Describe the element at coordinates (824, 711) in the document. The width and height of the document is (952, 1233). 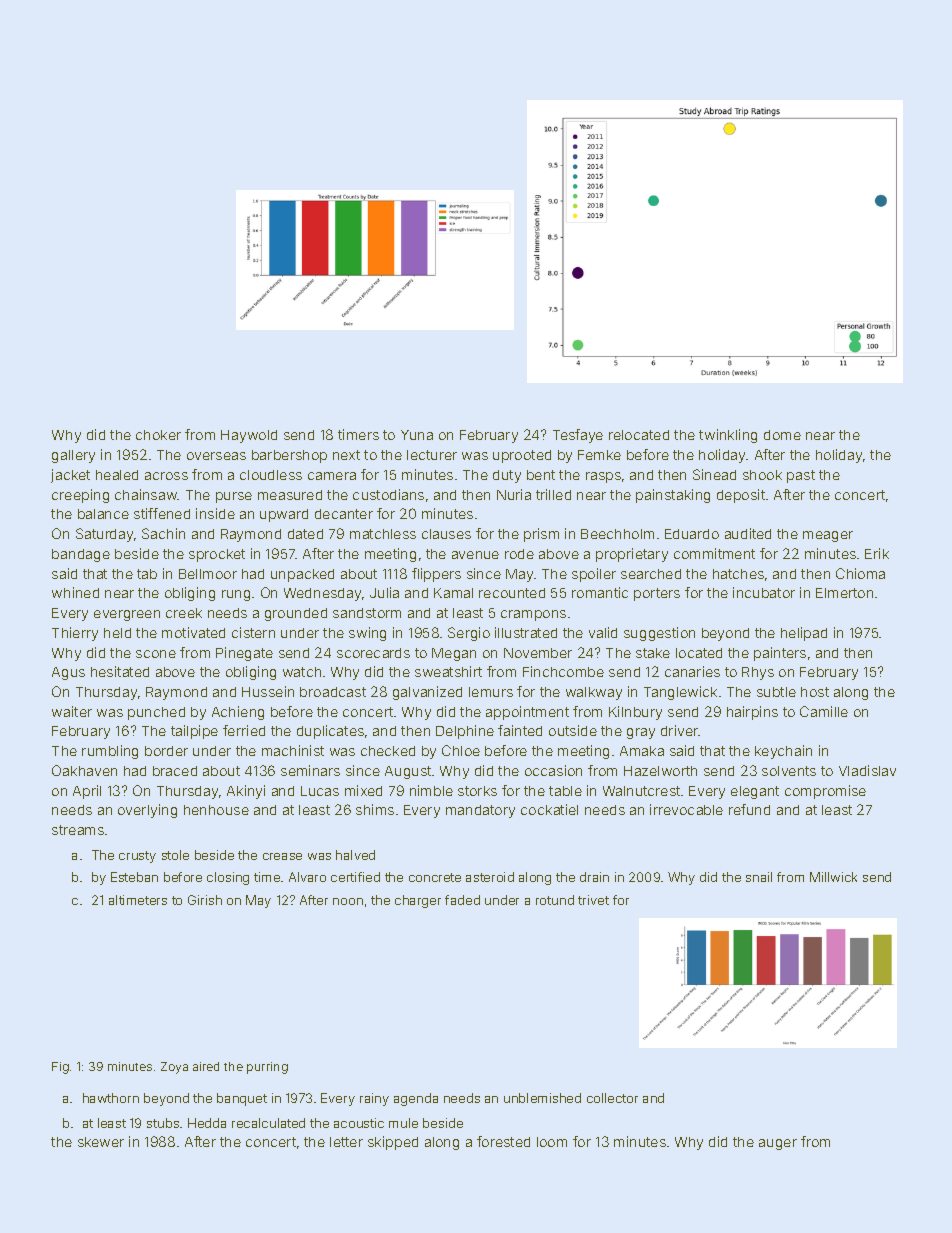
I see `Camille` at that location.
